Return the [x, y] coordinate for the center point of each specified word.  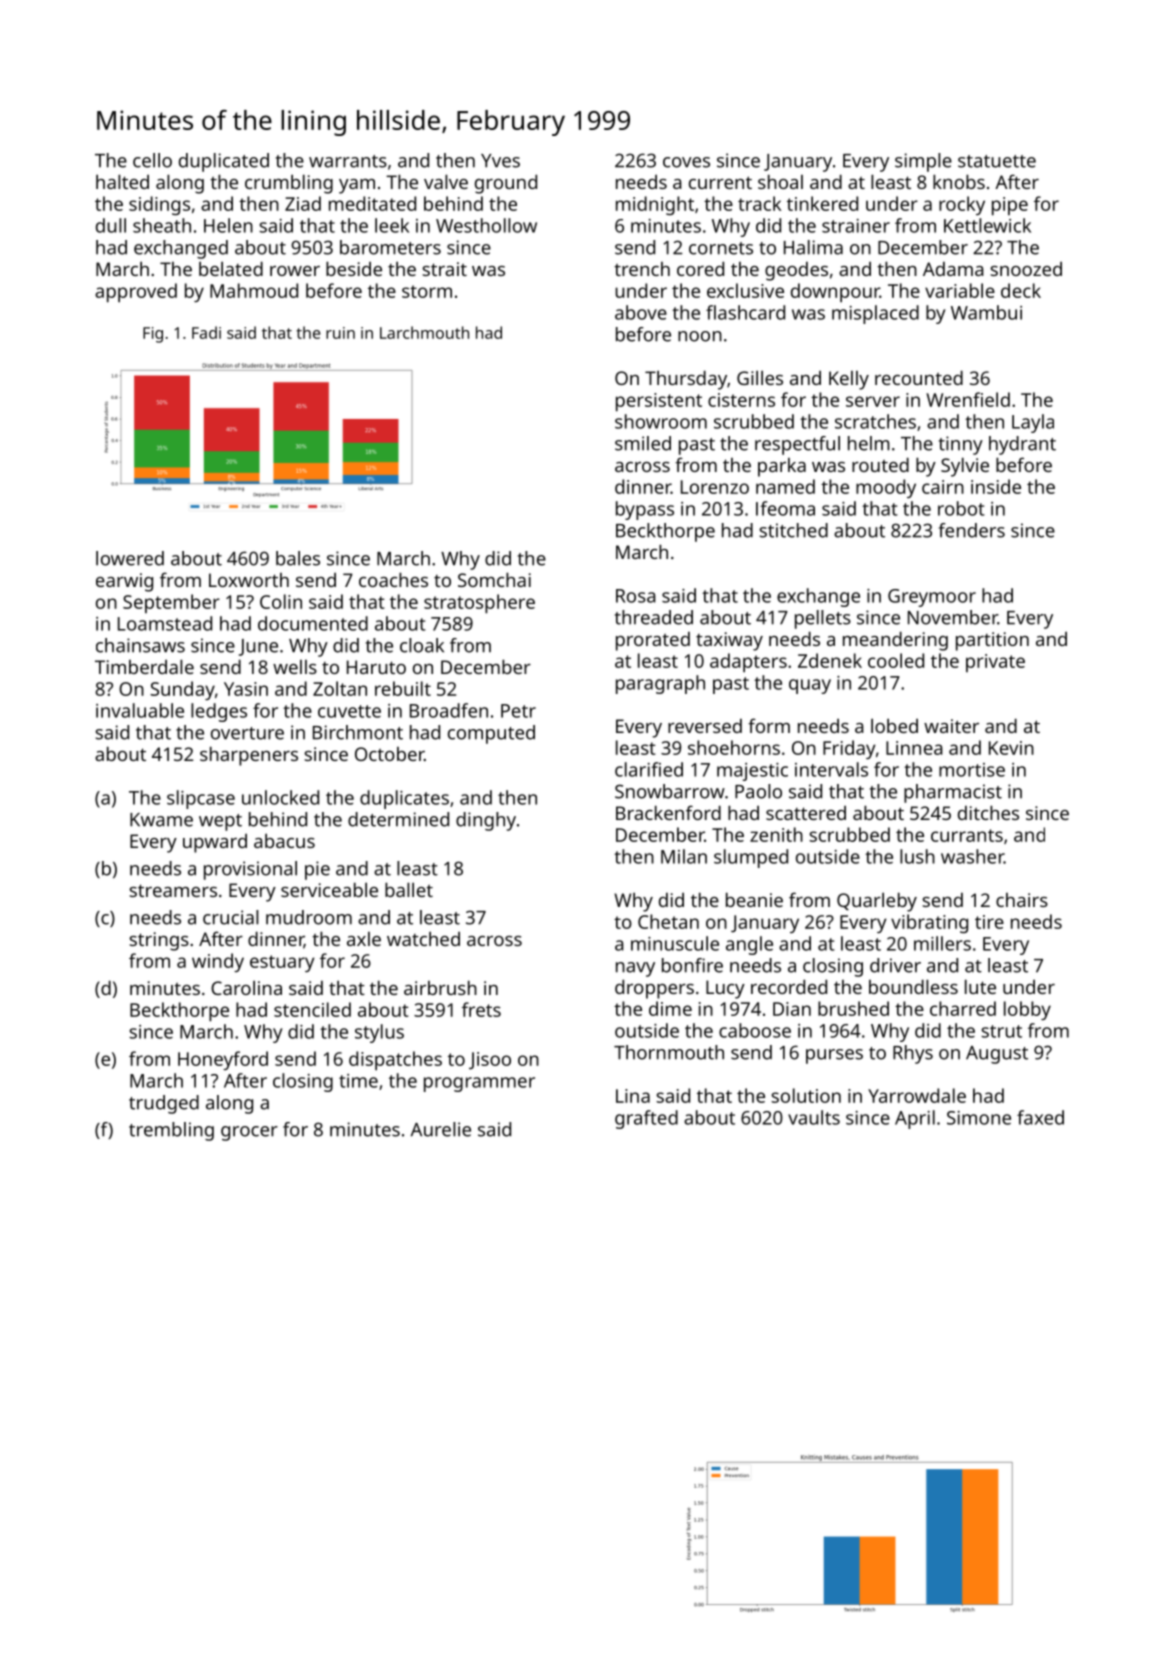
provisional [250, 870]
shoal [780, 181]
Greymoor [932, 598]
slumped [751, 858]
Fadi [206, 332]
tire [989, 922]
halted [122, 181]
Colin [281, 601]
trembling [171, 1131]
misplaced [875, 314]
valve [446, 181]
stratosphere [479, 604]
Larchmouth [424, 332]
